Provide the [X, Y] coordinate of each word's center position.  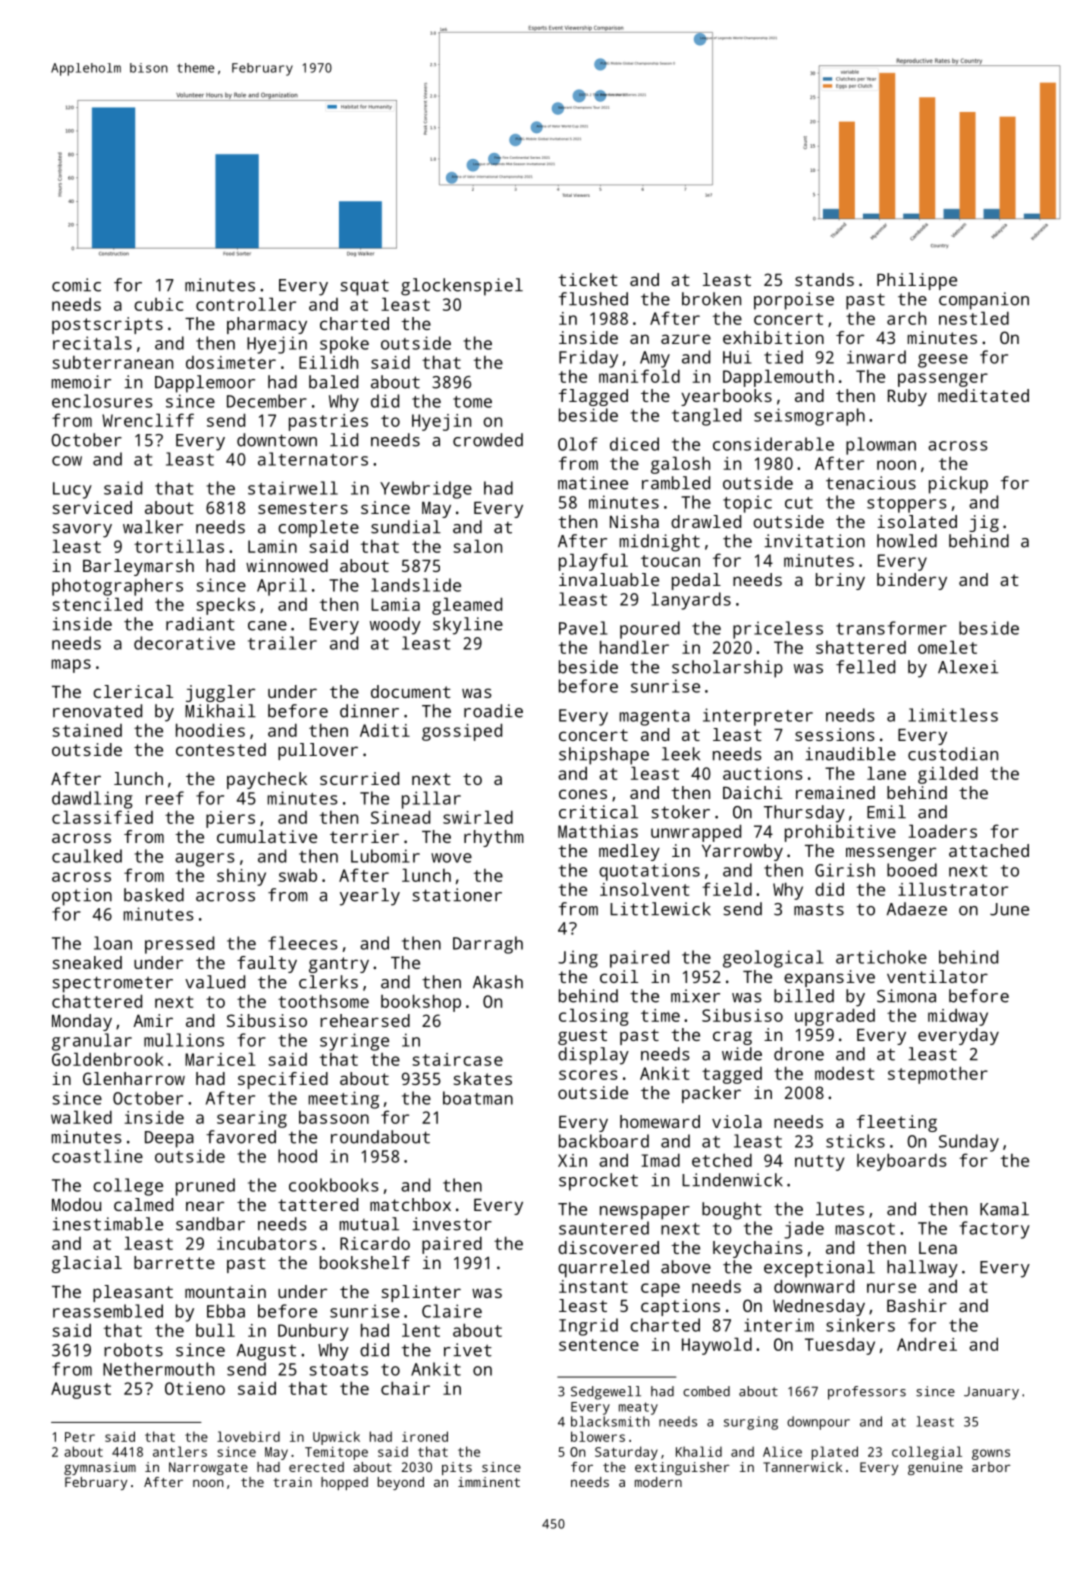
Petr [80, 1437]
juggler [220, 693]
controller [246, 304]
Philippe [917, 281]
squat [364, 287]
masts [819, 909]
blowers [598, 1436]
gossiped [462, 732]
